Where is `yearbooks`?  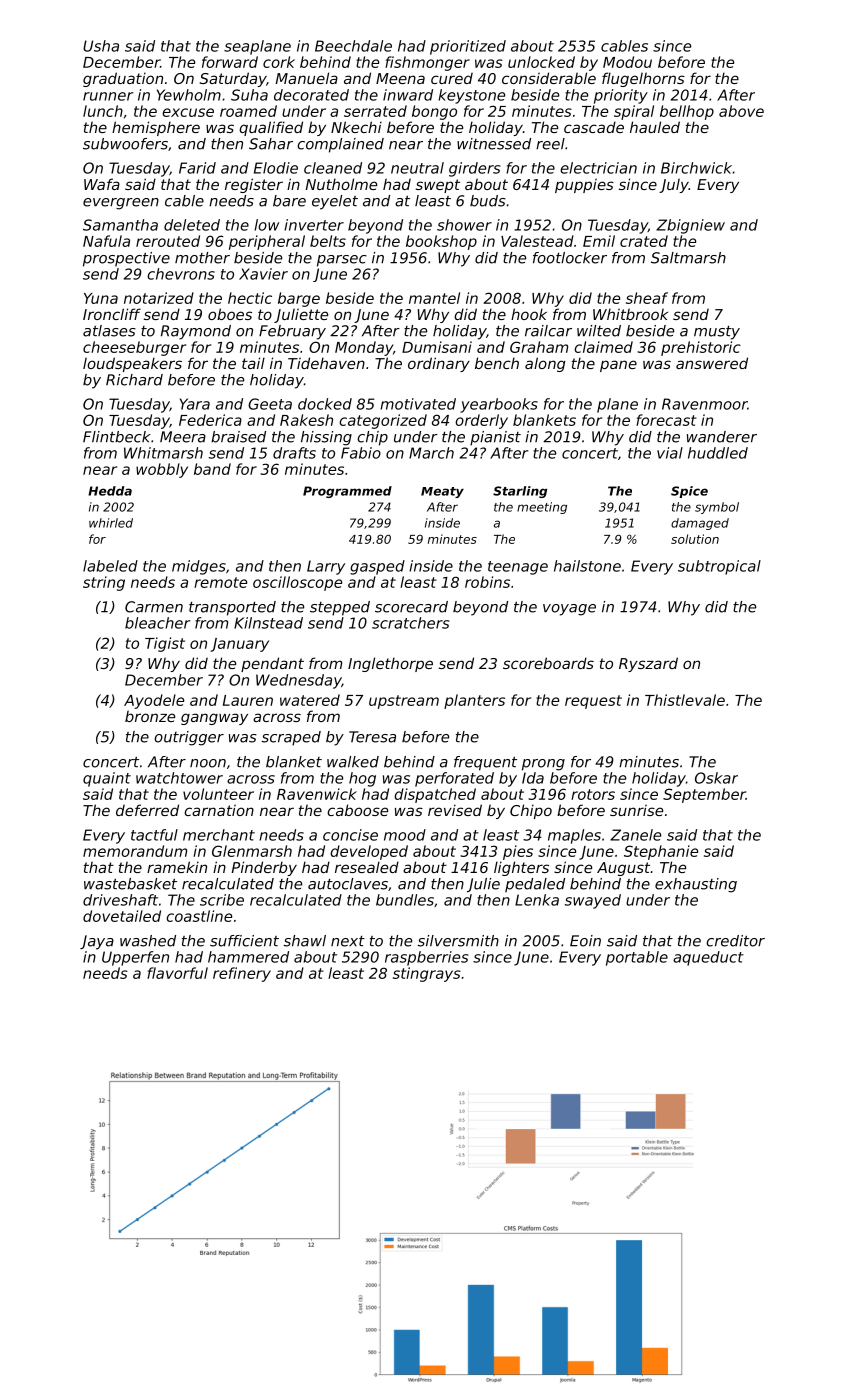
yearbooks is located at coordinates (499, 405).
